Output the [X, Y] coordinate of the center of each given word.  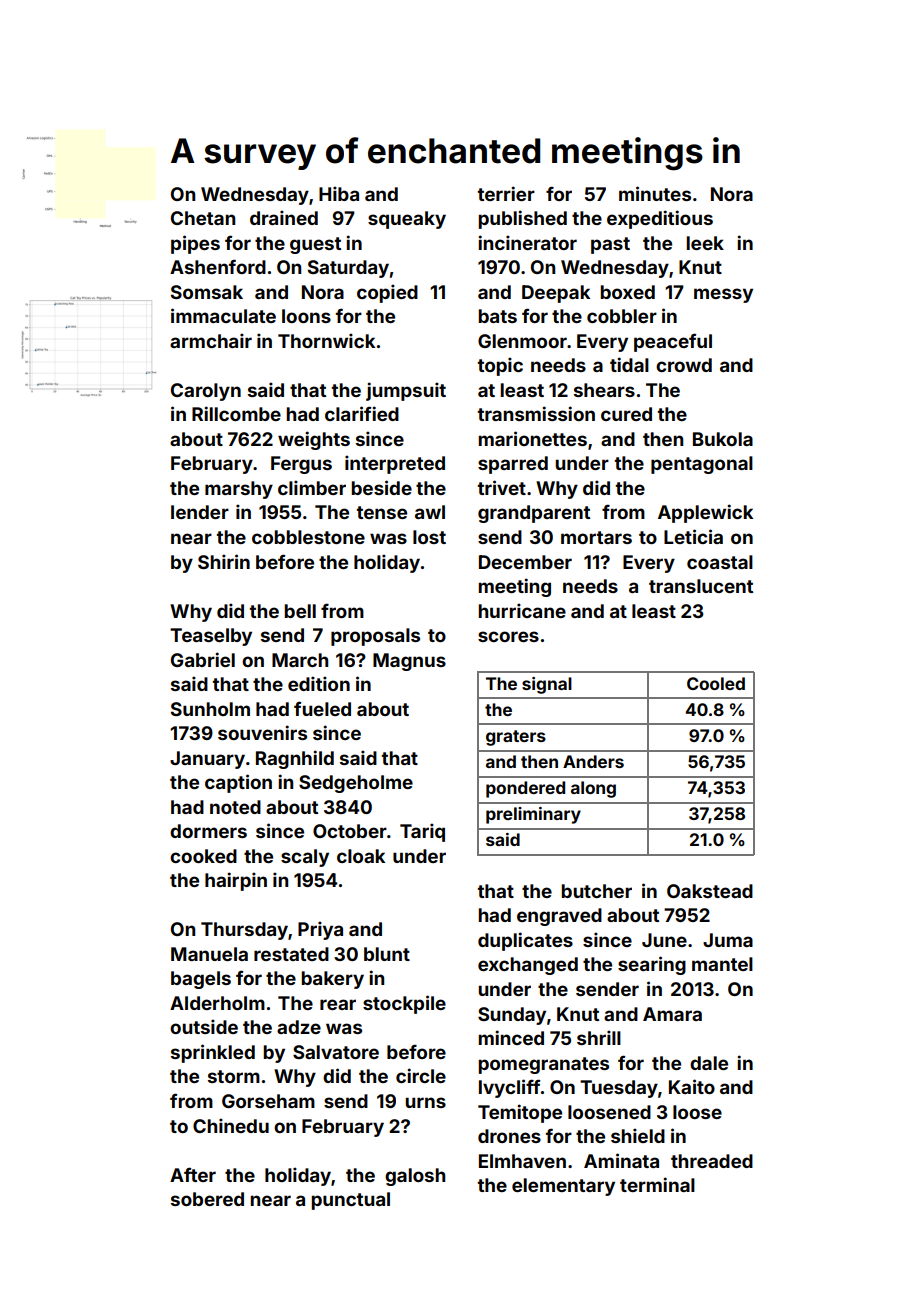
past [610, 245]
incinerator [527, 242]
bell [300, 611]
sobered [207, 1199]
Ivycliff [509, 1088]
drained [284, 217]
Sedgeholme [356, 784]
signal [547, 685]
